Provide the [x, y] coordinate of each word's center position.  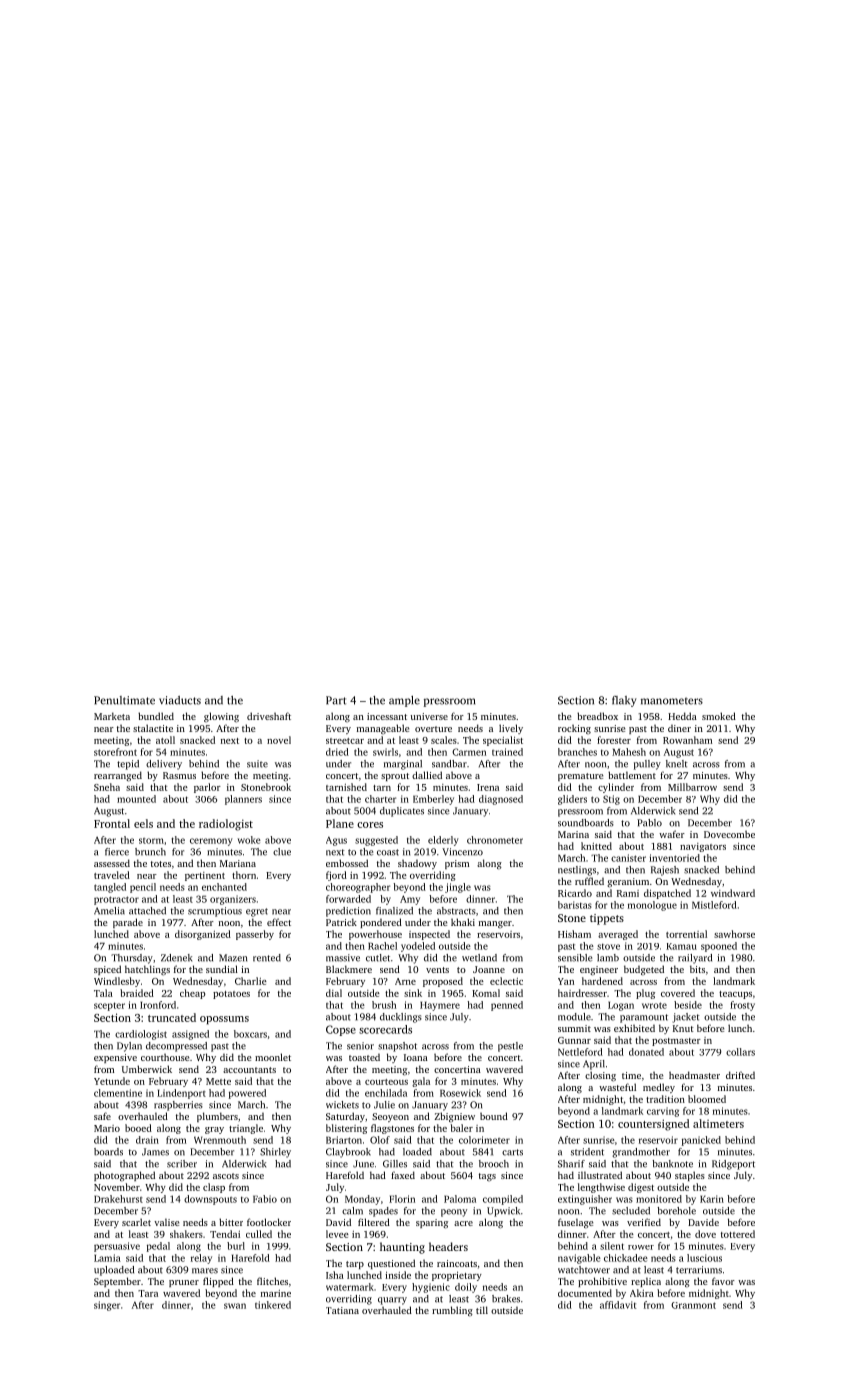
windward [733, 893]
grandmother [641, 1153]
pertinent [205, 876]
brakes [506, 1299]
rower [641, 1247]
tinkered [273, 1305]
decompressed [176, 1047]
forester [614, 740]
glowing [221, 717]
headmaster [694, 1075]
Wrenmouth [220, 1140]
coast [388, 852]
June [363, 1164]
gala [421, 1082]
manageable [383, 729]
